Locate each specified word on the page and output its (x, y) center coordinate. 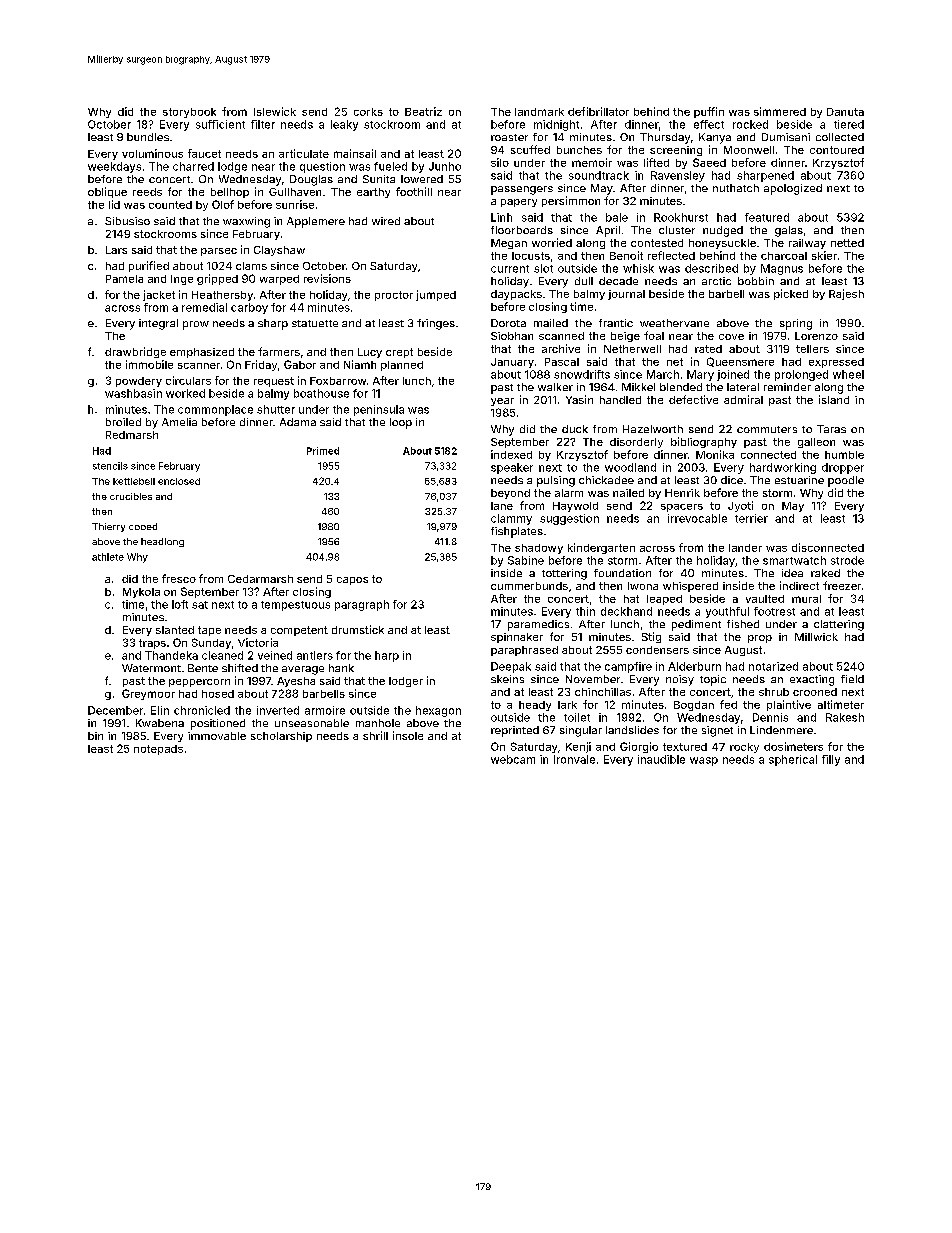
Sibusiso (127, 221)
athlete (108, 557)
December (115, 710)
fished (743, 624)
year (502, 402)
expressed (836, 363)
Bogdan (694, 706)
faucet (204, 153)
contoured (837, 150)
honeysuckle (722, 244)
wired (386, 221)
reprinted (515, 731)
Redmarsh (132, 435)
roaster (509, 137)
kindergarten (601, 548)
